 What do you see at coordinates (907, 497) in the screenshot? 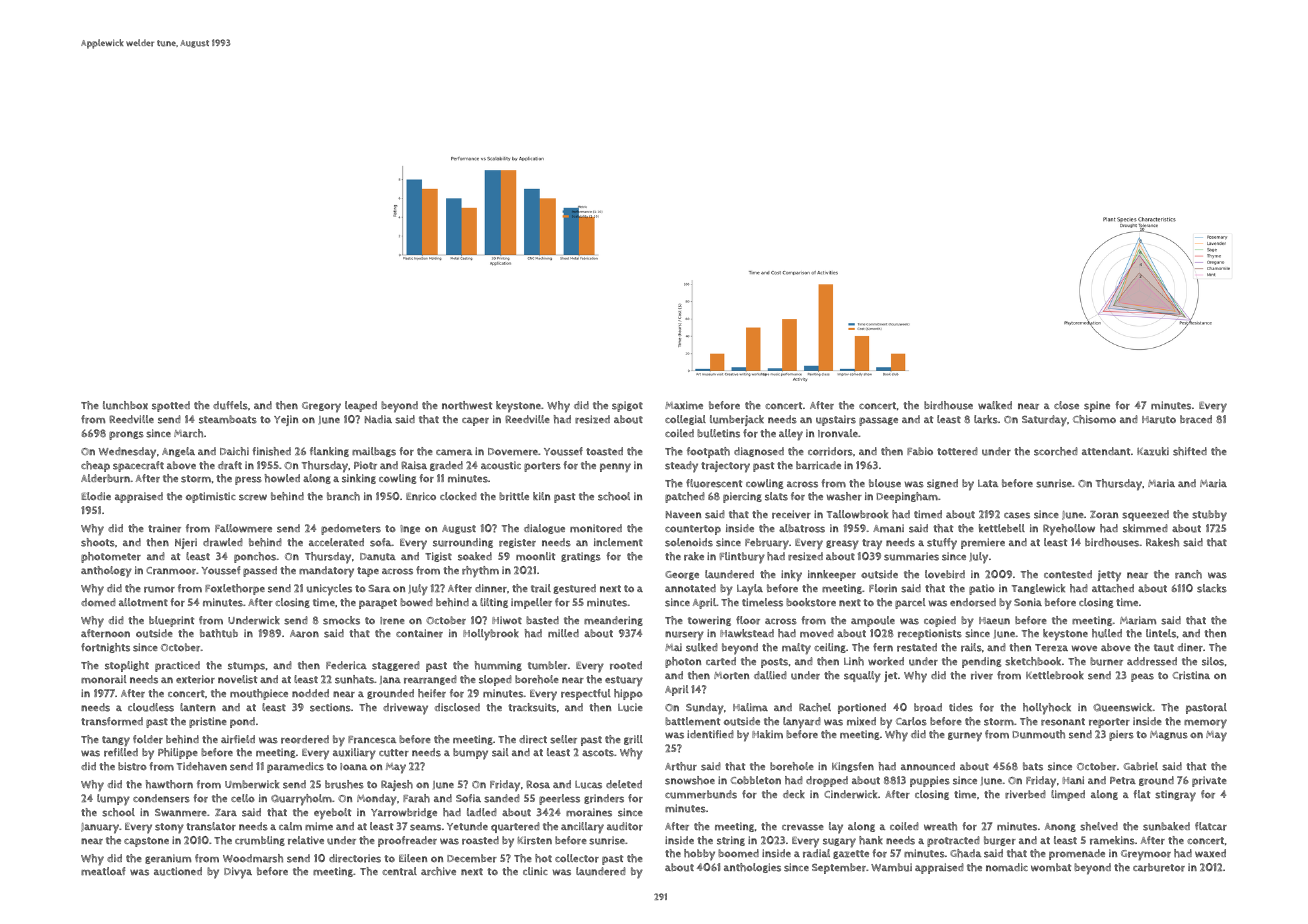
I see `Deepingham` at bounding box center [907, 497].
